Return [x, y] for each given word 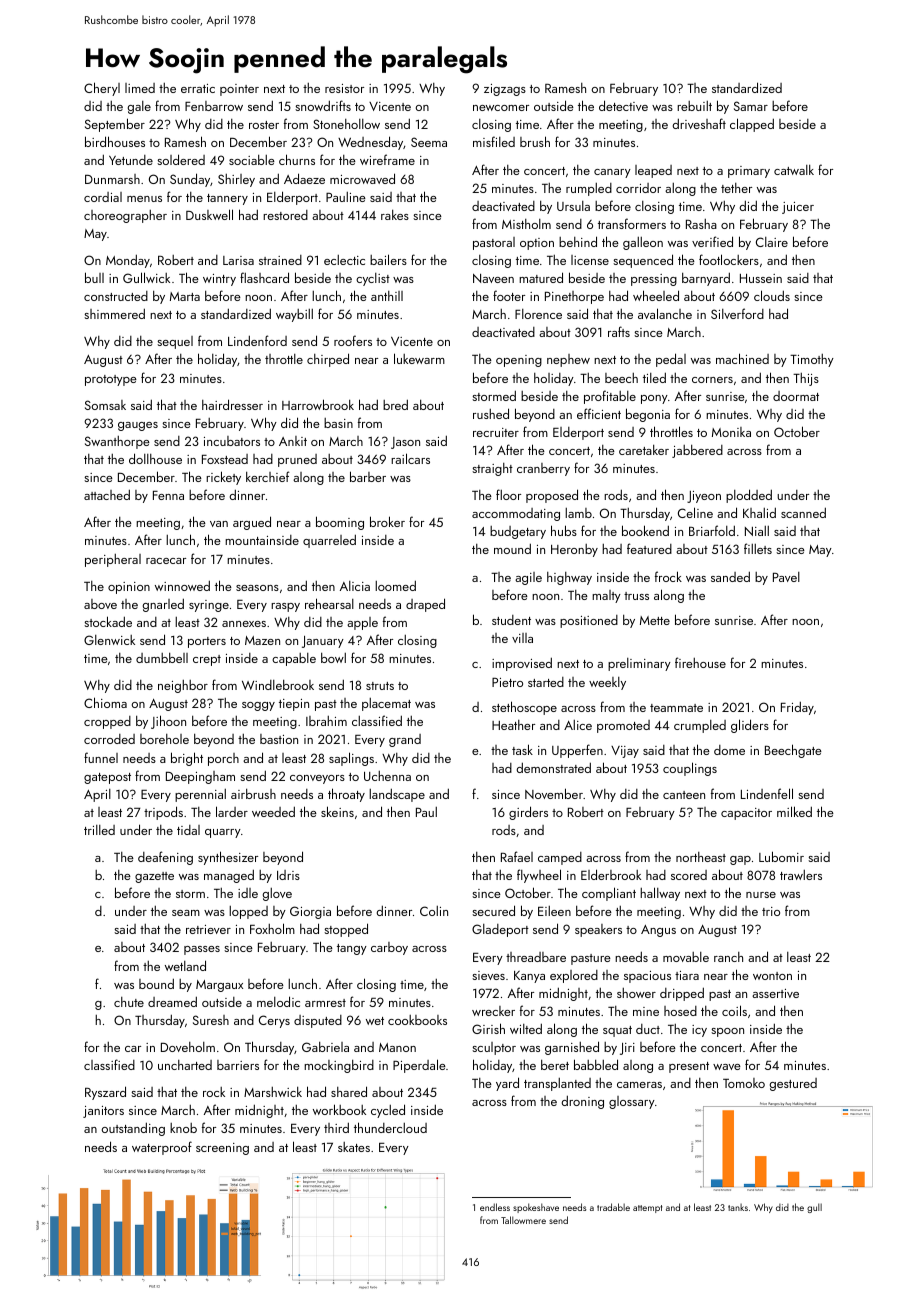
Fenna [168, 495]
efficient [599, 413]
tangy [352, 949]
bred [395, 404]
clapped [752, 125]
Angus [658, 931]
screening [222, 1149]
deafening [165, 858]
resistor [344, 88]
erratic [198, 88]
